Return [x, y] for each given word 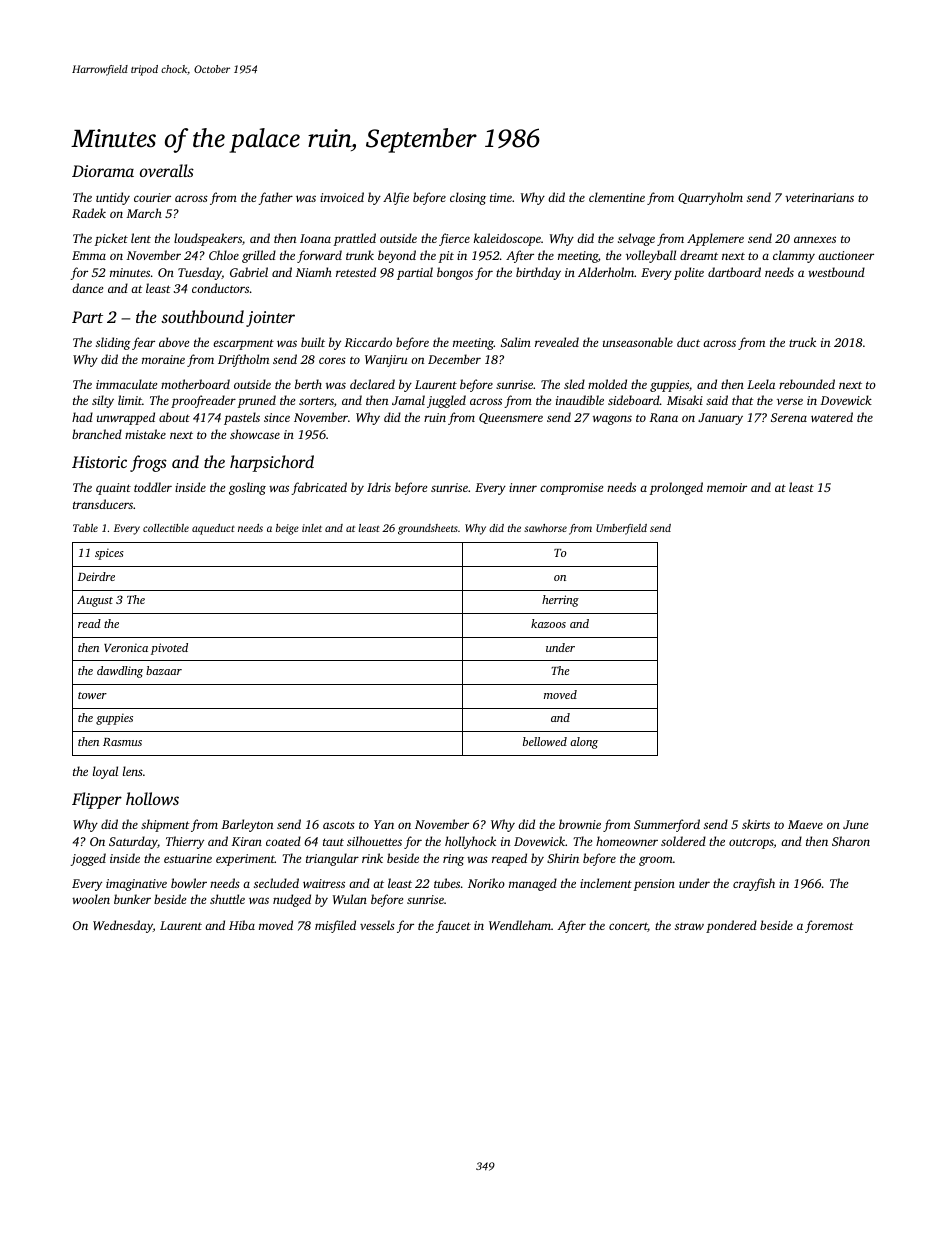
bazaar [164, 670]
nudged [292, 900]
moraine [163, 359]
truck [802, 342]
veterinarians [819, 197]
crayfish [754, 884]
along [584, 743]
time [501, 197]
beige [287, 529]
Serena [789, 417]
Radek [89, 213]
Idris [379, 487]
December [454, 359]
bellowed [545, 741]
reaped [509, 859]
